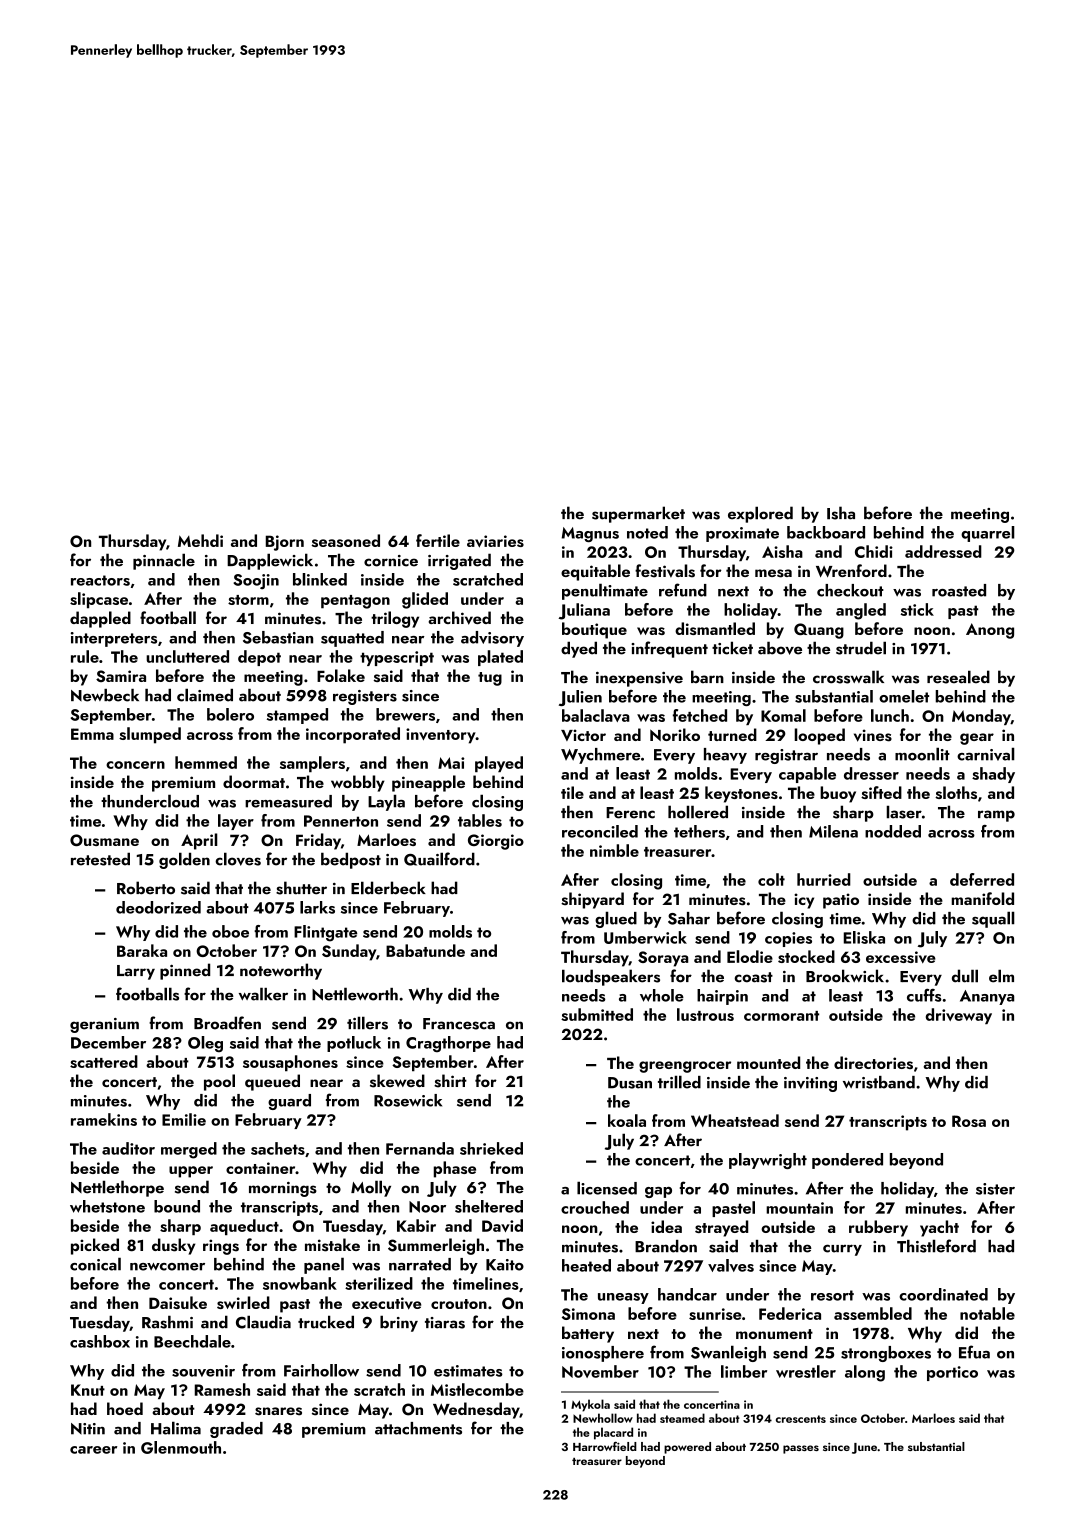 This image has height=1534, width=1085. I want to click on inviting, so click(810, 1084).
